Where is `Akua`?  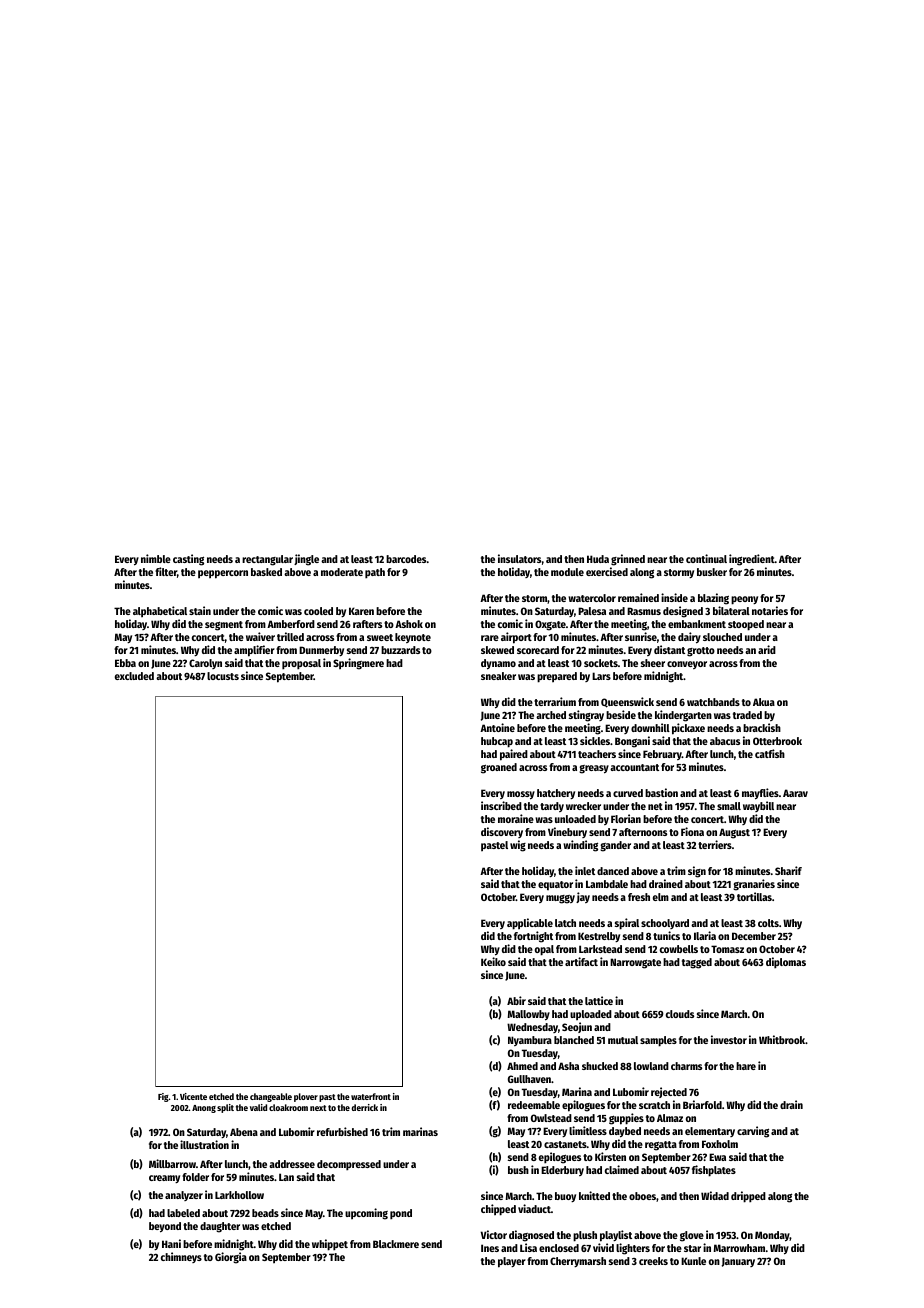 Akua is located at coordinates (764, 702).
